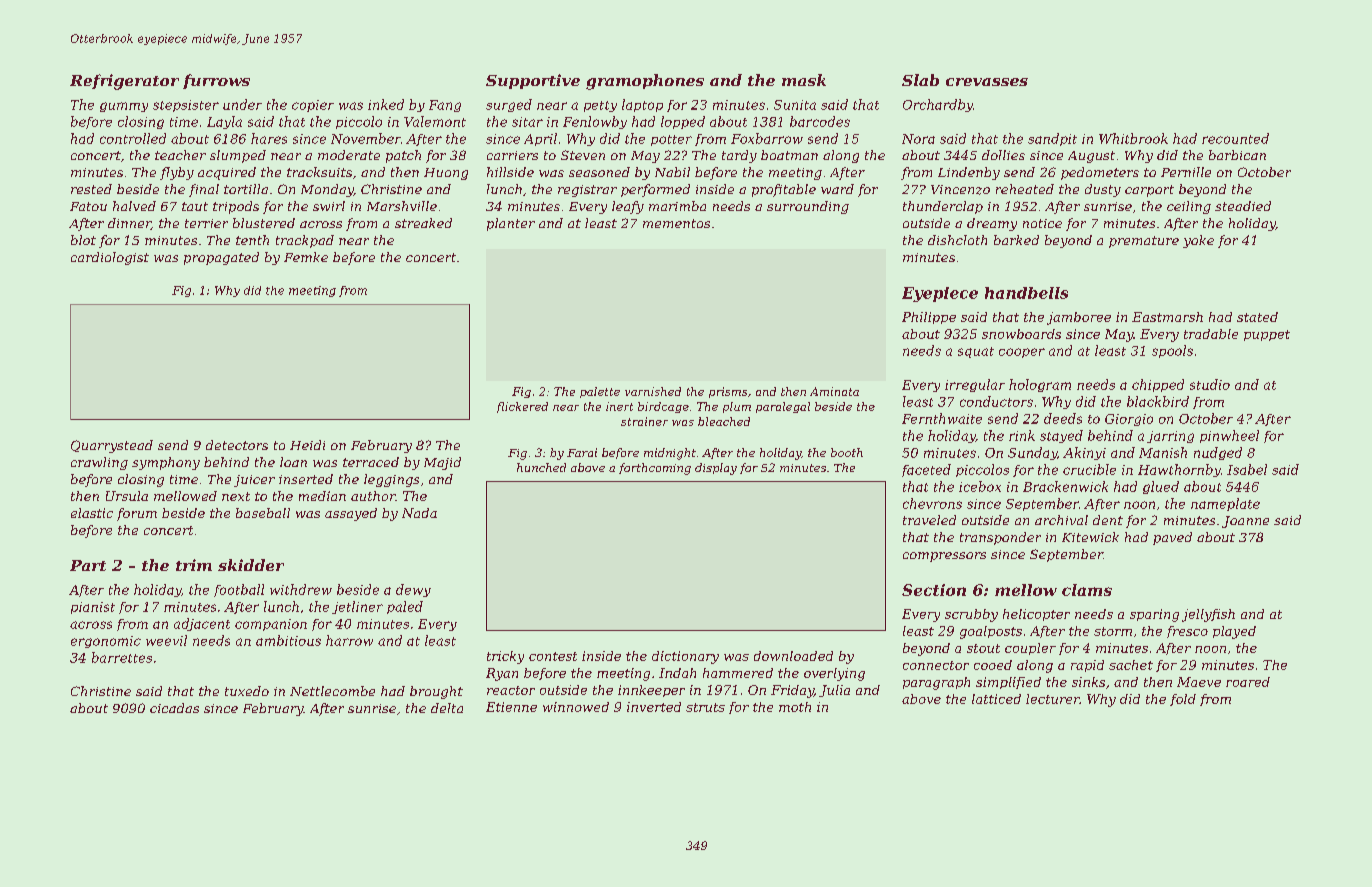  What do you see at coordinates (655, 469) in the screenshot?
I see `forthcoming` at bounding box center [655, 469].
